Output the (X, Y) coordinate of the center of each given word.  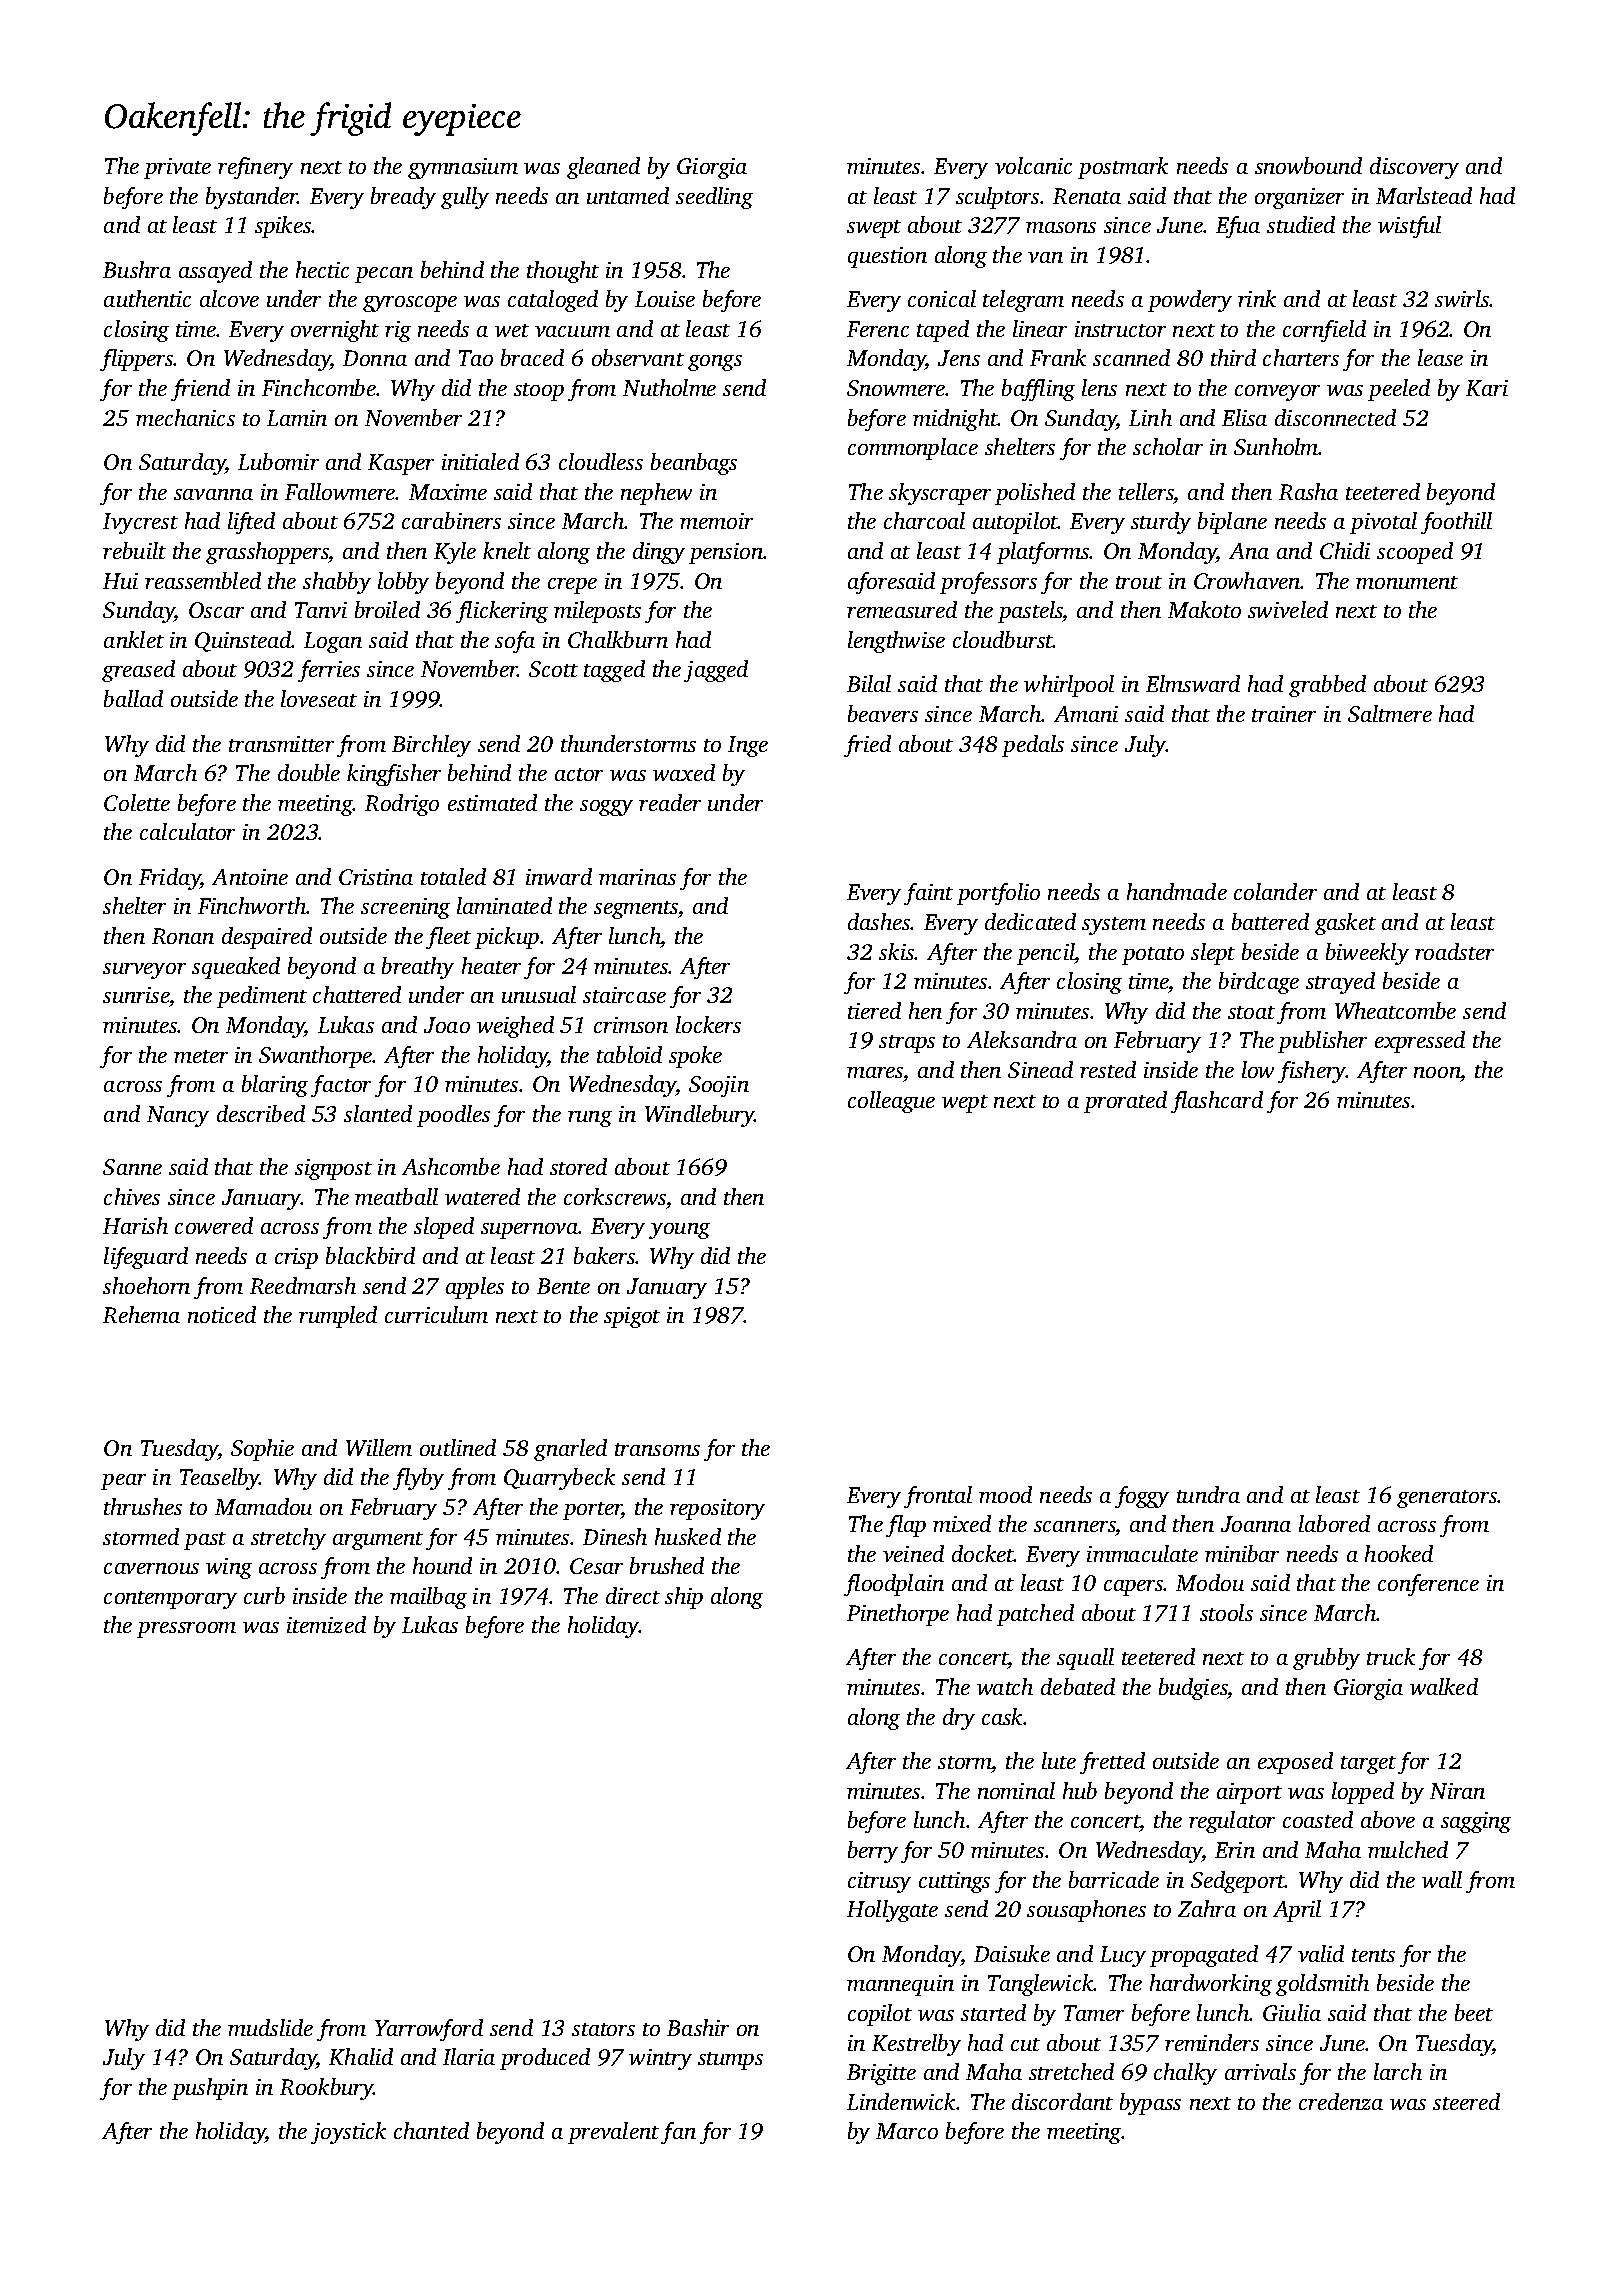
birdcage (1259, 983)
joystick (348, 2133)
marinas (637, 877)
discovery (1414, 168)
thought (563, 272)
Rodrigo (402, 805)
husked (688, 1536)
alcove (229, 298)
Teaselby (220, 1479)
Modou (1210, 1582)
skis (897, 951)
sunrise (136, 997)
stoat (1251, 1012)
